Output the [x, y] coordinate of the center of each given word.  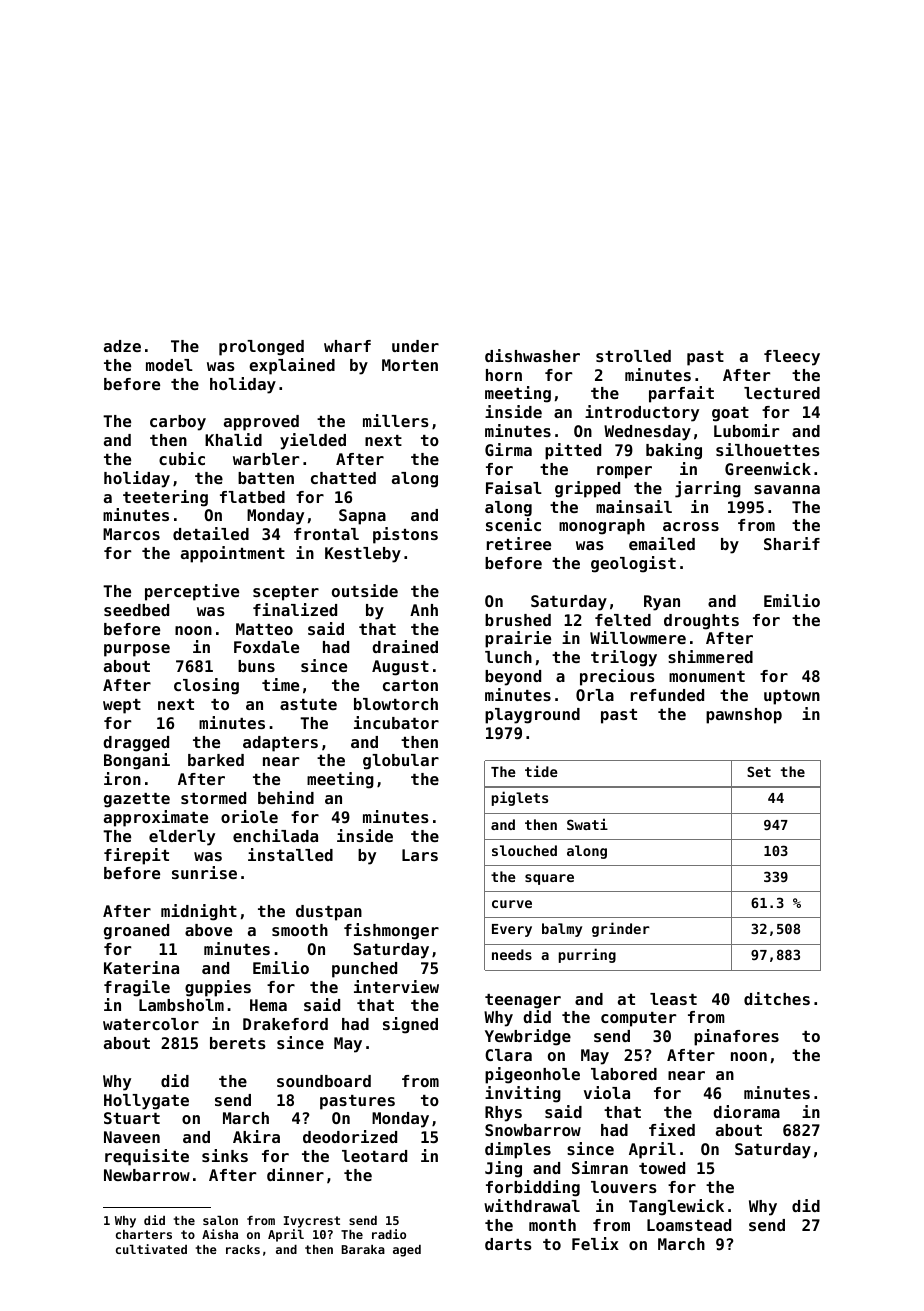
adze [122, 346]
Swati [587, 824]
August [400, 668]
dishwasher [532, 355]
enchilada [275, 835]
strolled [633, 356]
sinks [225, 1155]
